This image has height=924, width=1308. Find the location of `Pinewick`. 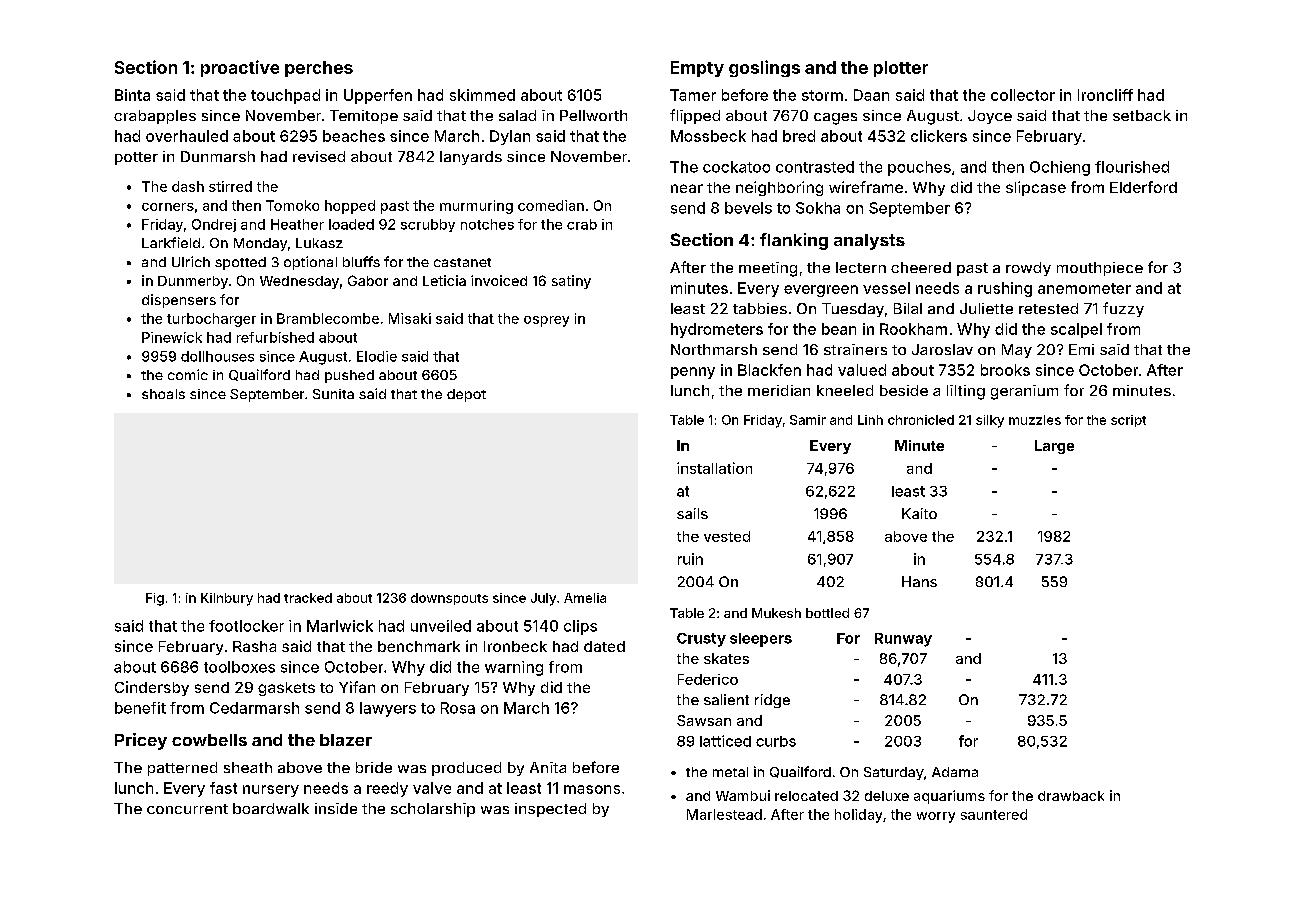

Pinewick is located at coordinates (172, 337).
